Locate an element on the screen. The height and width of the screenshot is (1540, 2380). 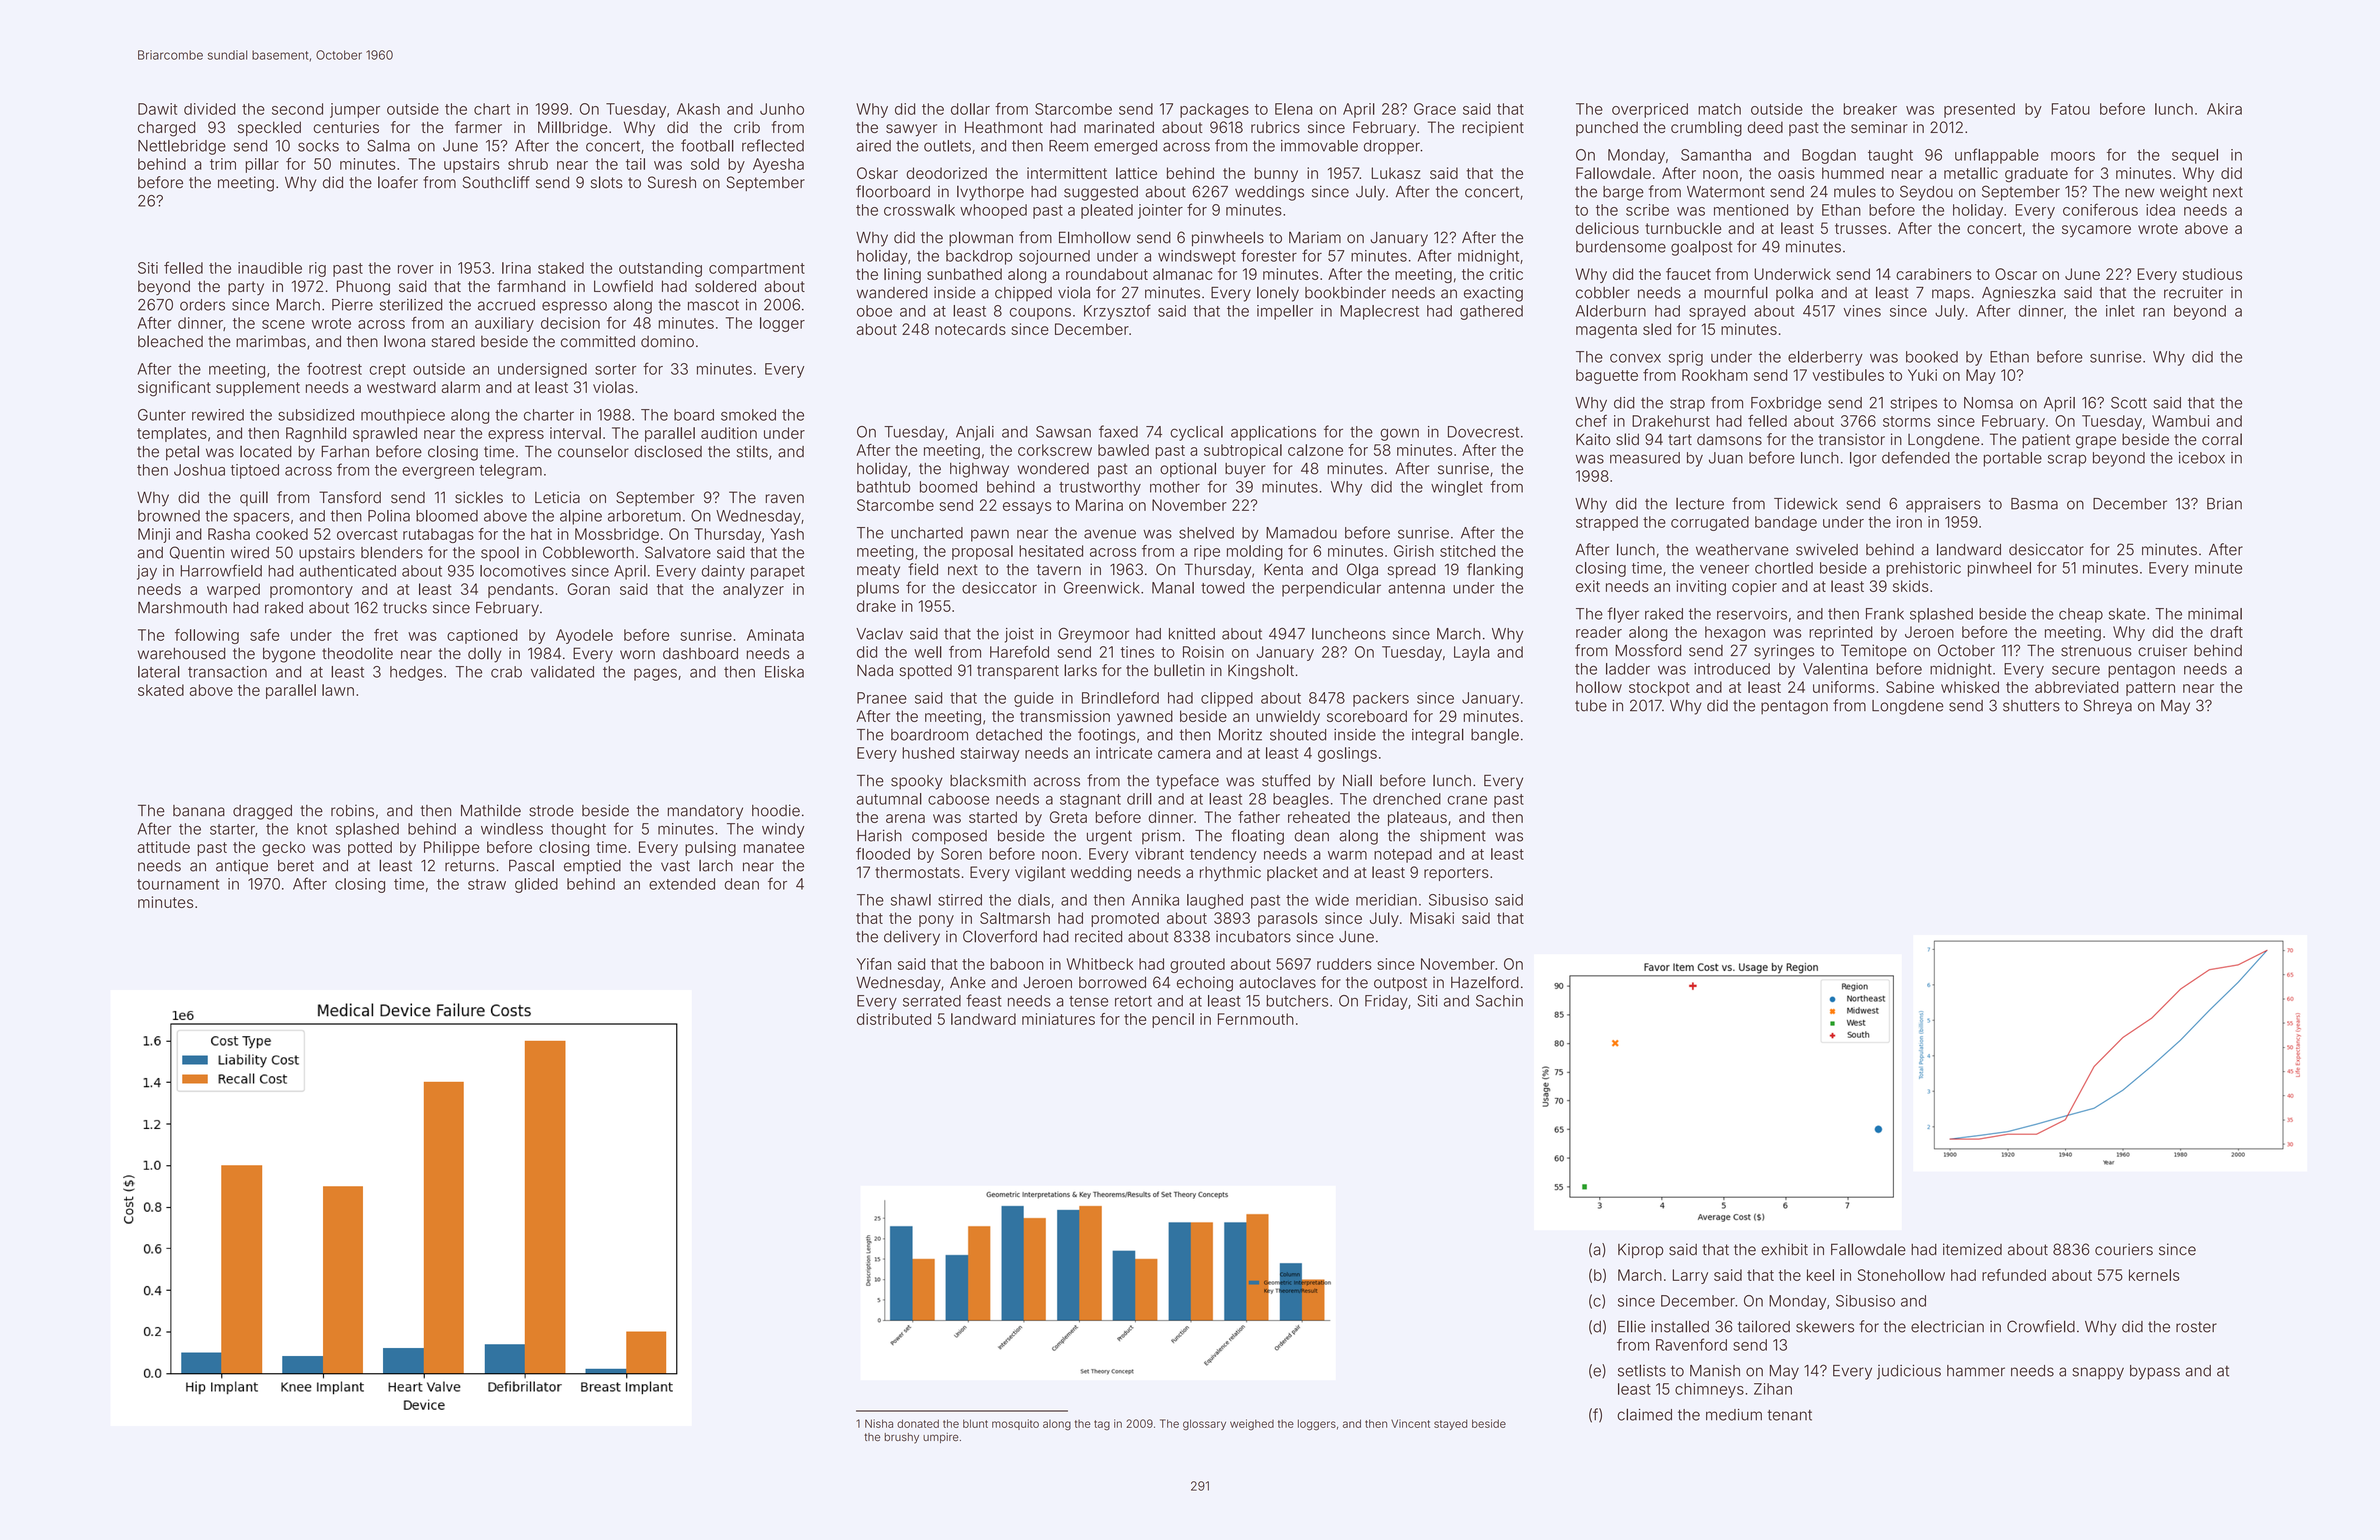
Goran is located at coordinates (589, 589).
